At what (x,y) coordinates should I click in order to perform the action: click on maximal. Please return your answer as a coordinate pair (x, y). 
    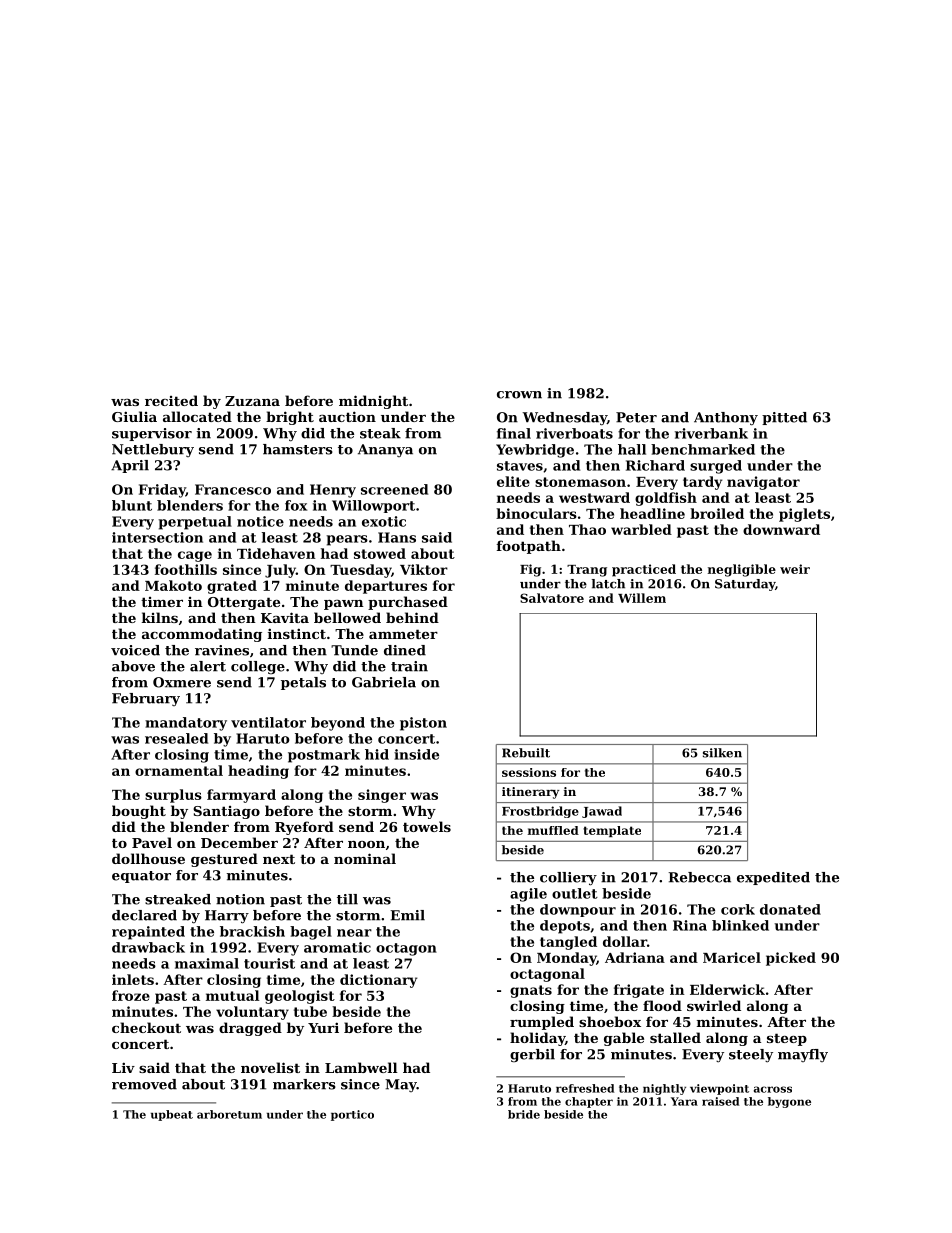
    Looking at the image, I should click on (207, 963).
